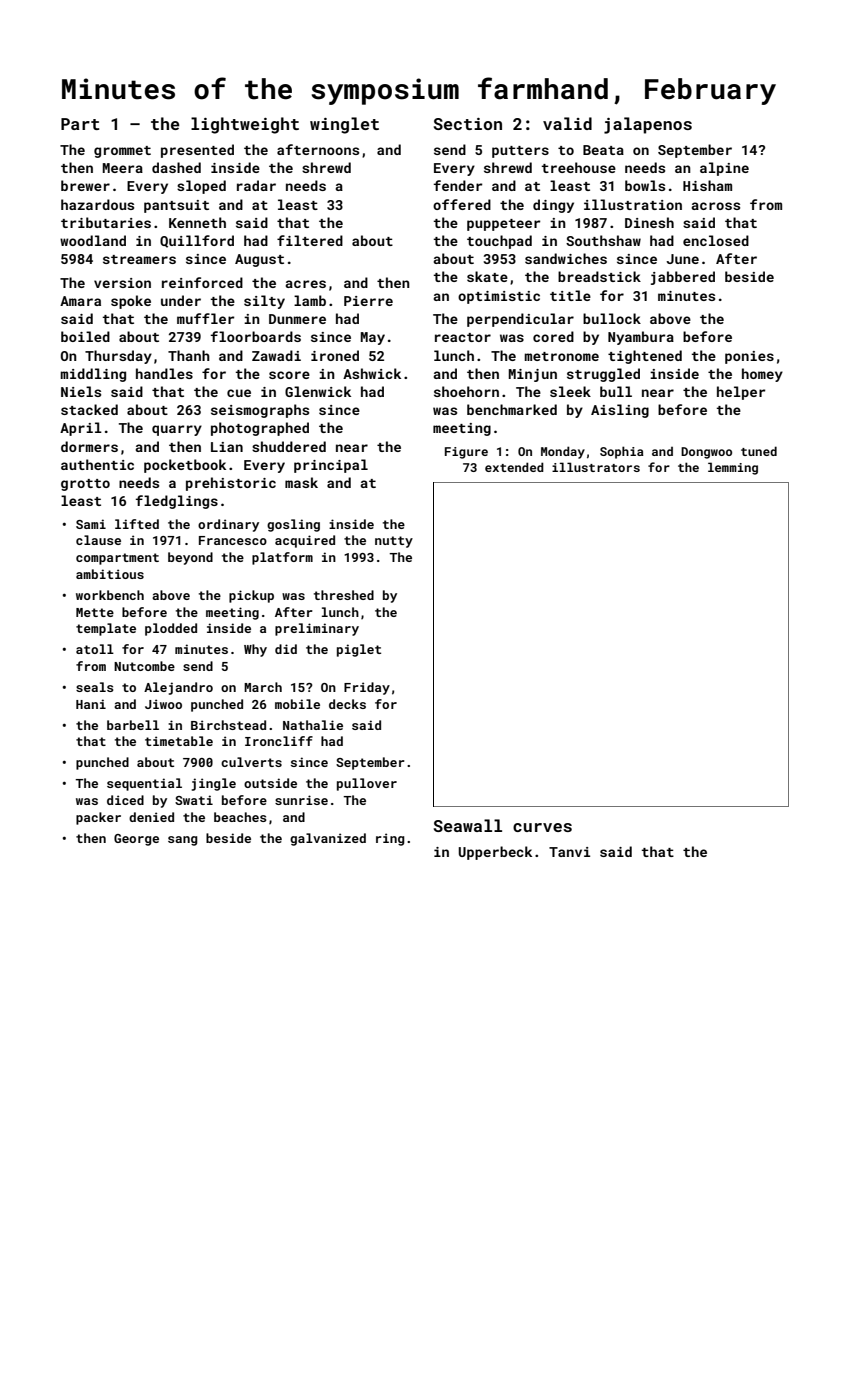  What do you see at coordinates (183, 841) in the screenshot?
I see `sang` at bounding box center [183, 841].
